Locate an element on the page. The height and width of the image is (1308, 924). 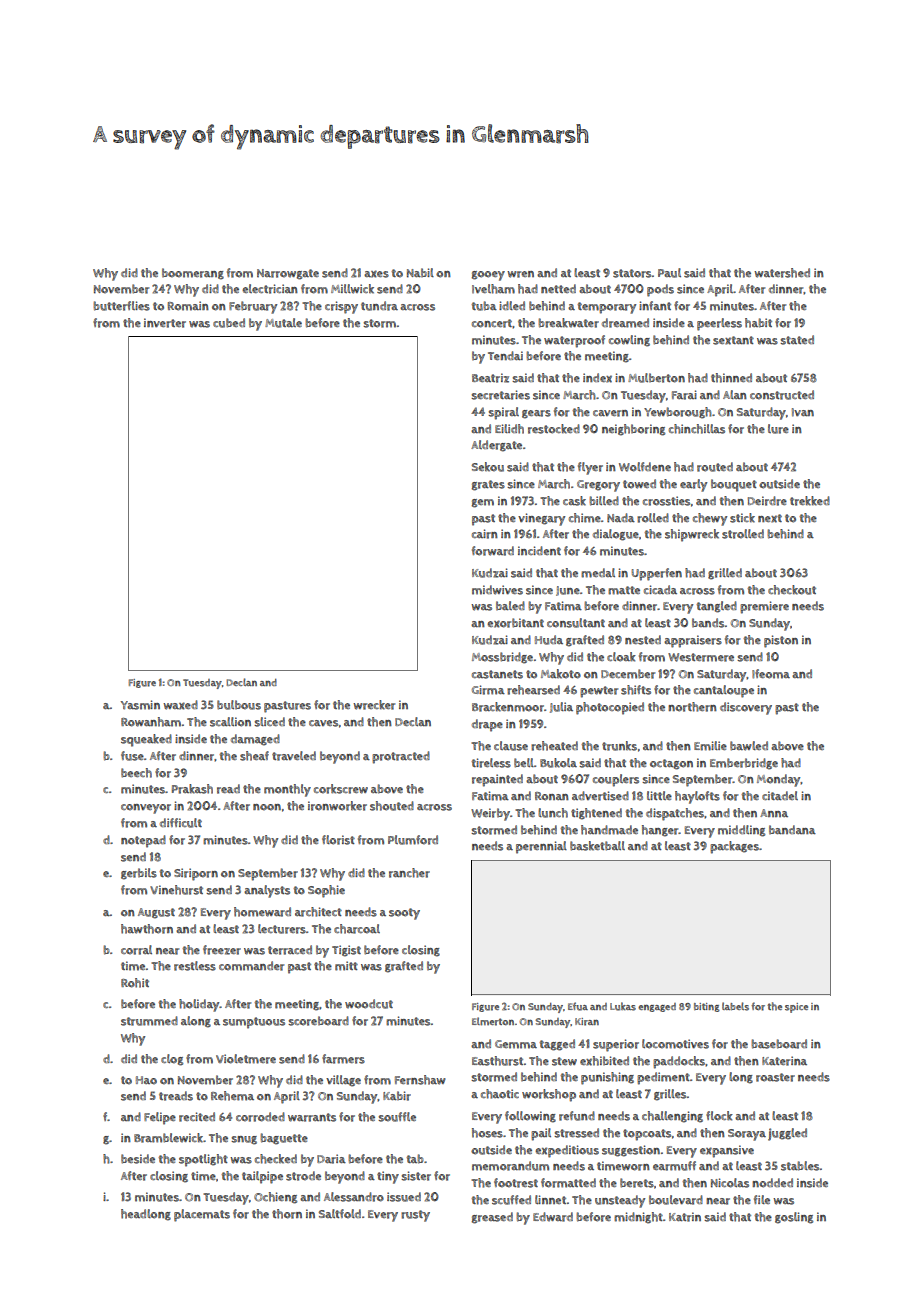
Elmerton is located at coordinates (493, 1021).
